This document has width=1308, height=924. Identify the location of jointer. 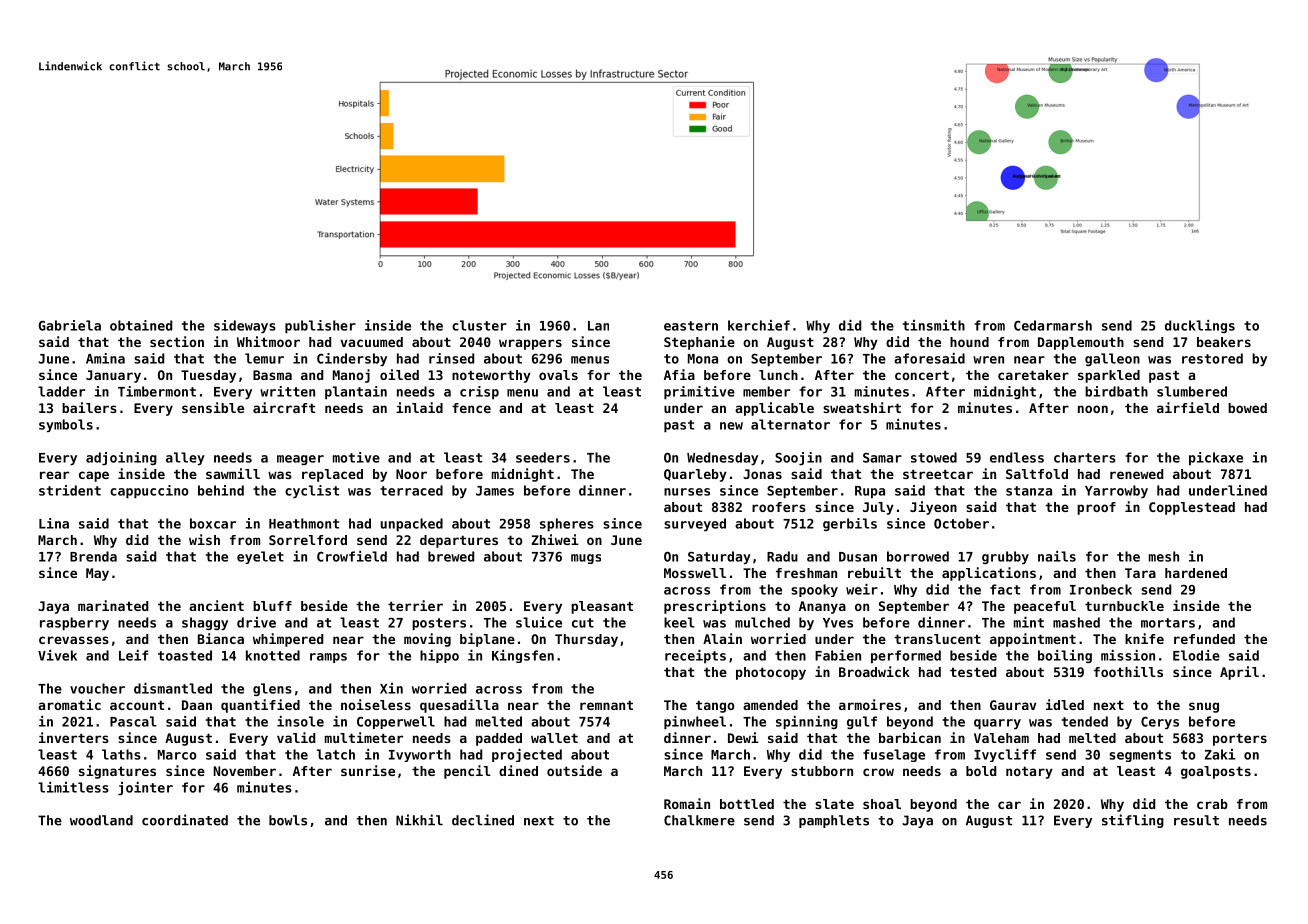
(145, 788).
